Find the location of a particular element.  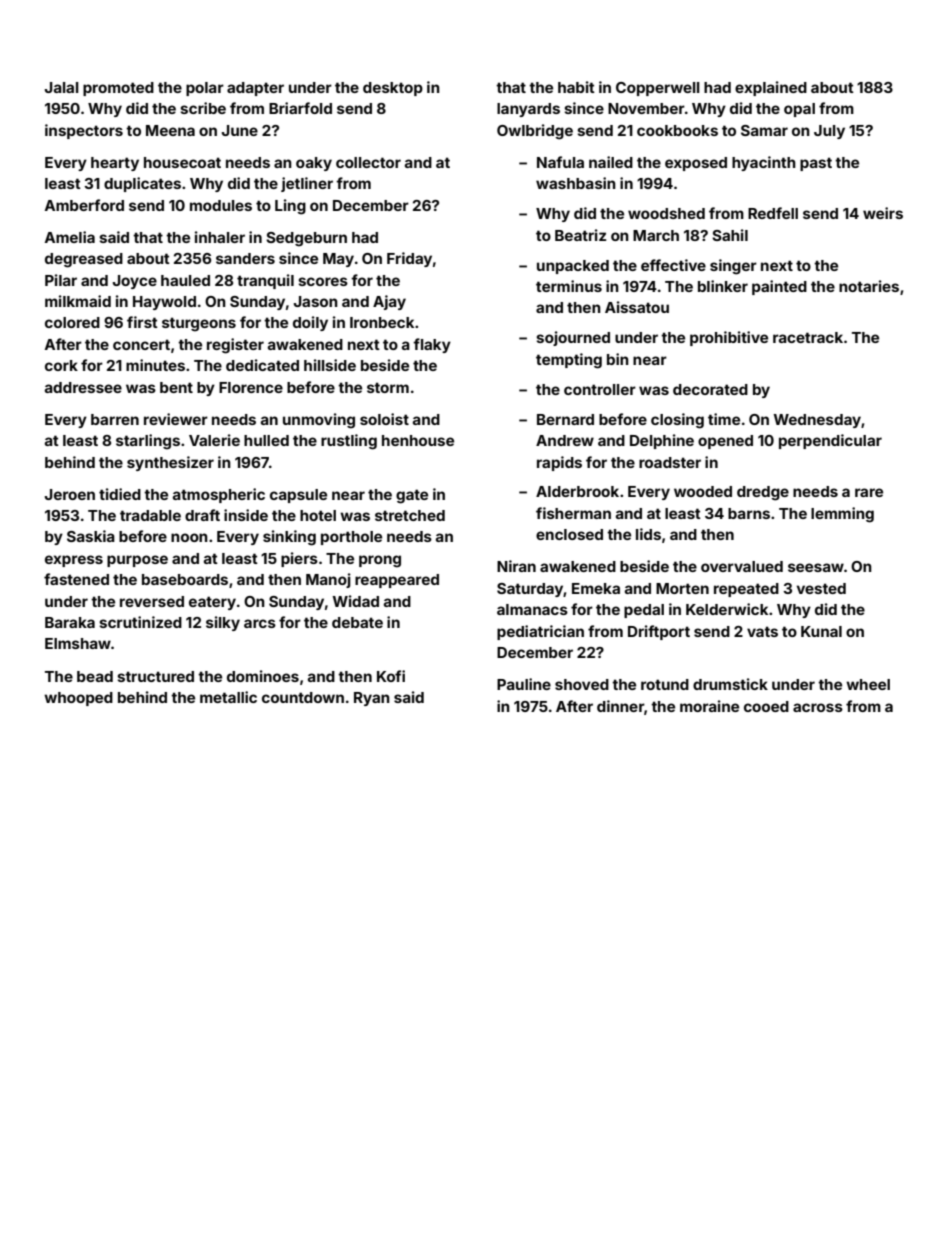

inspectors is located at coordinates (84, 131).
